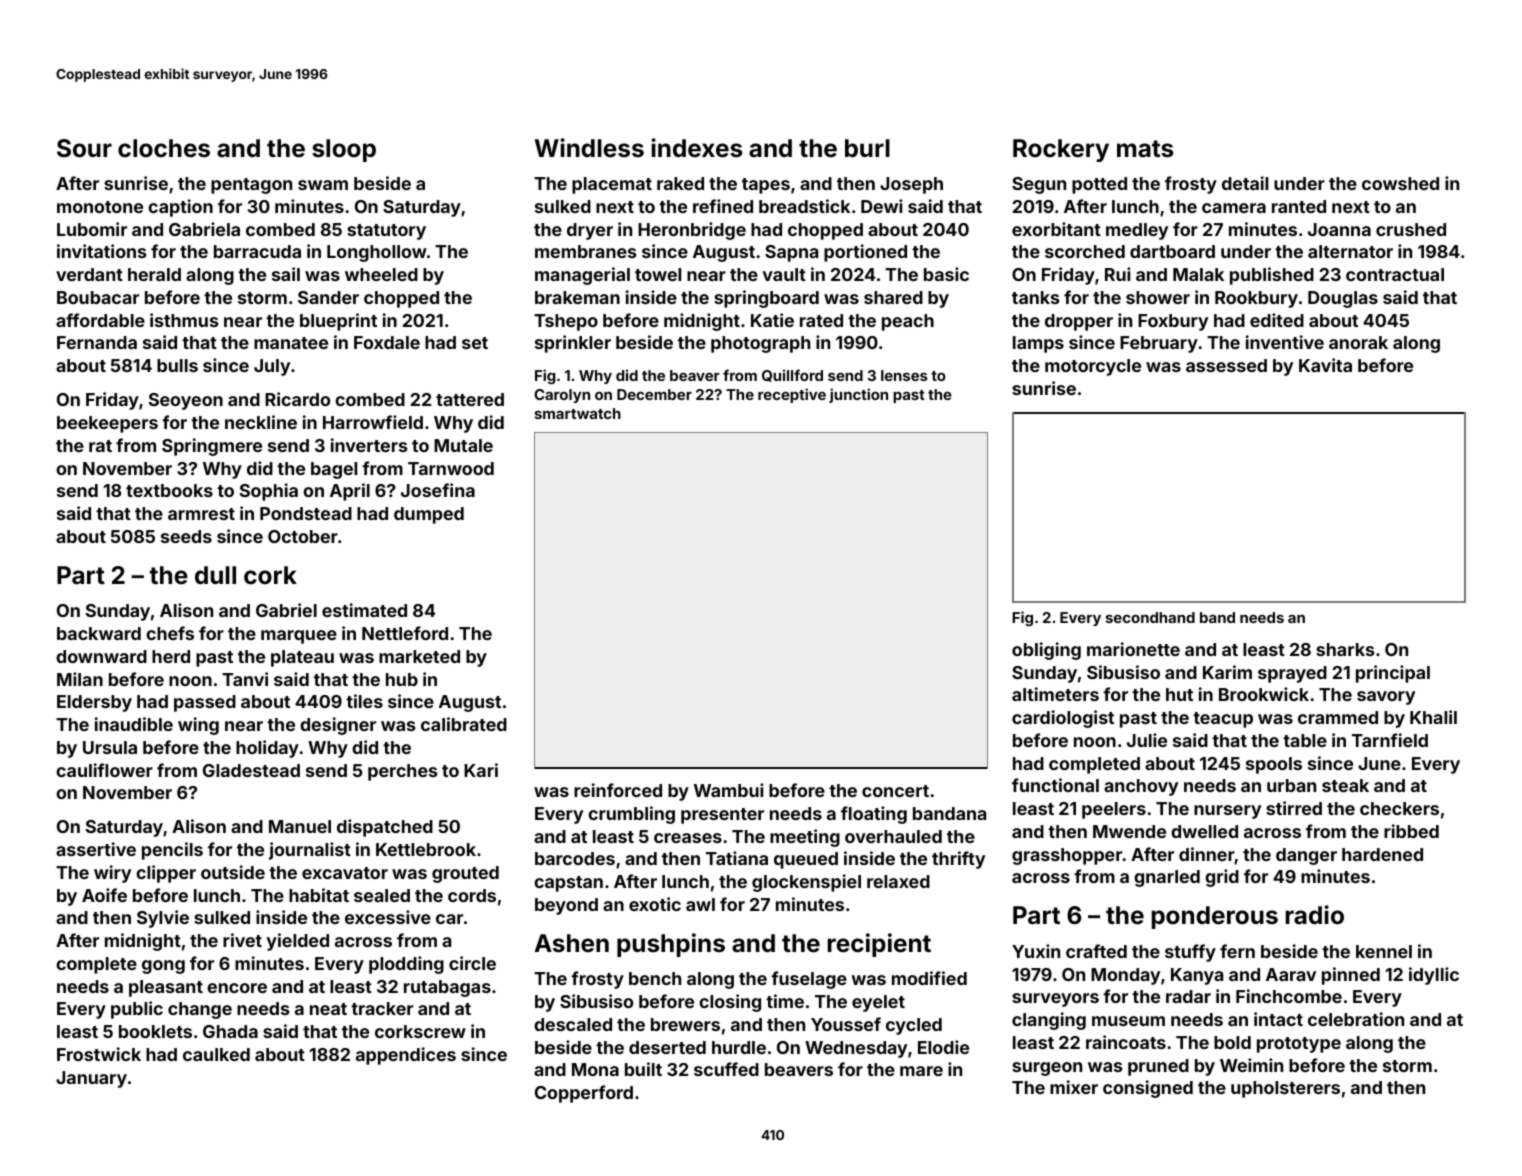 This document has width=1522, height=1176. What do you see at coordinates (91, 1079) in the document?
I see `January` at bounding box center [91, 1079].
